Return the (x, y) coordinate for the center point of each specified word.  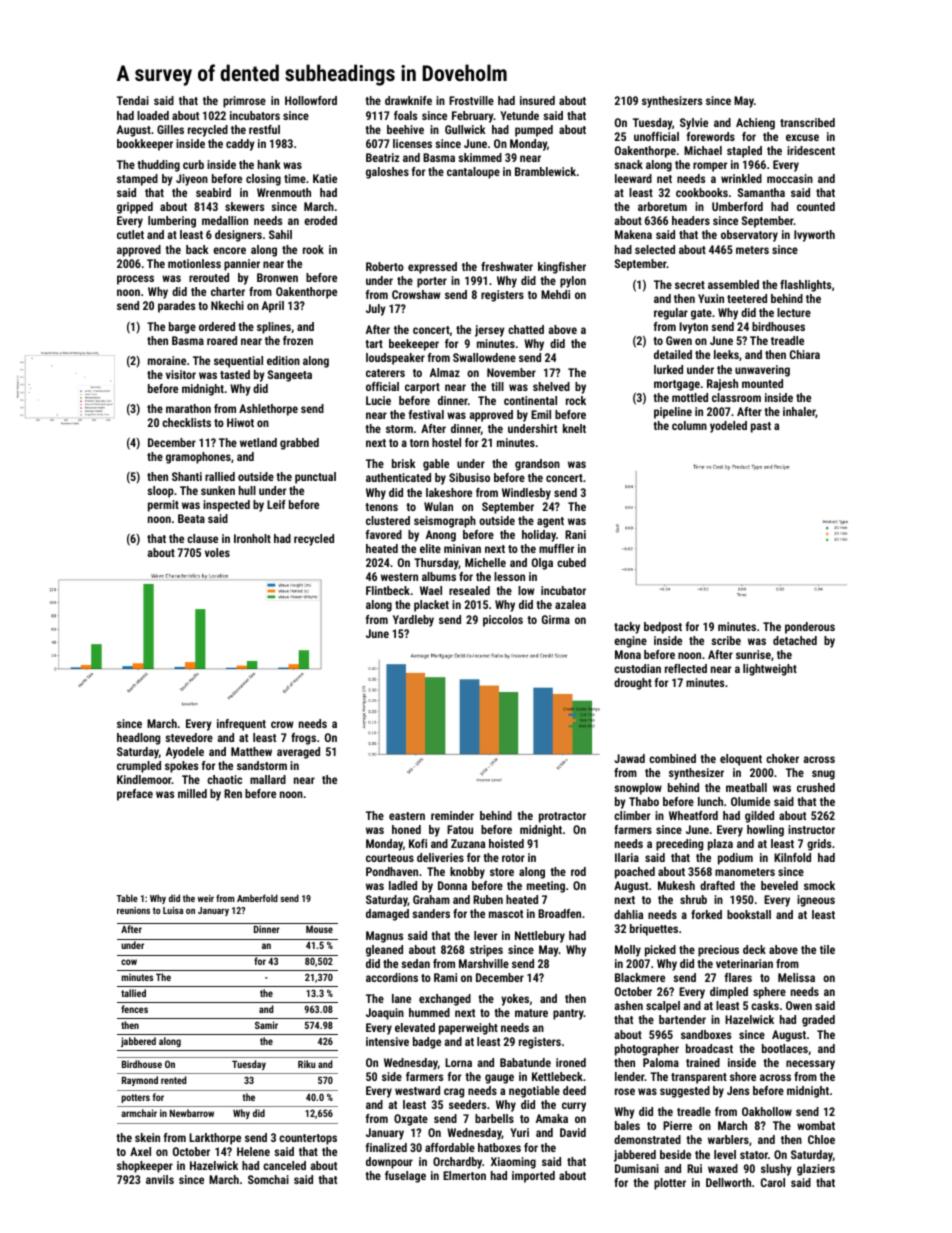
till (497, 386)
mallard (268, 779)
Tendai (133, 100)
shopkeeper (145, 1167)
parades (176, 307)
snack (628, 164)
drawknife (408, 100)
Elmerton (464, 1175)
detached (795, 640)
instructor (811, 829)
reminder (452, 815)
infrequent (241, 725)
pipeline (673, 413)
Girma (556, 619)
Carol (773, 1182)
